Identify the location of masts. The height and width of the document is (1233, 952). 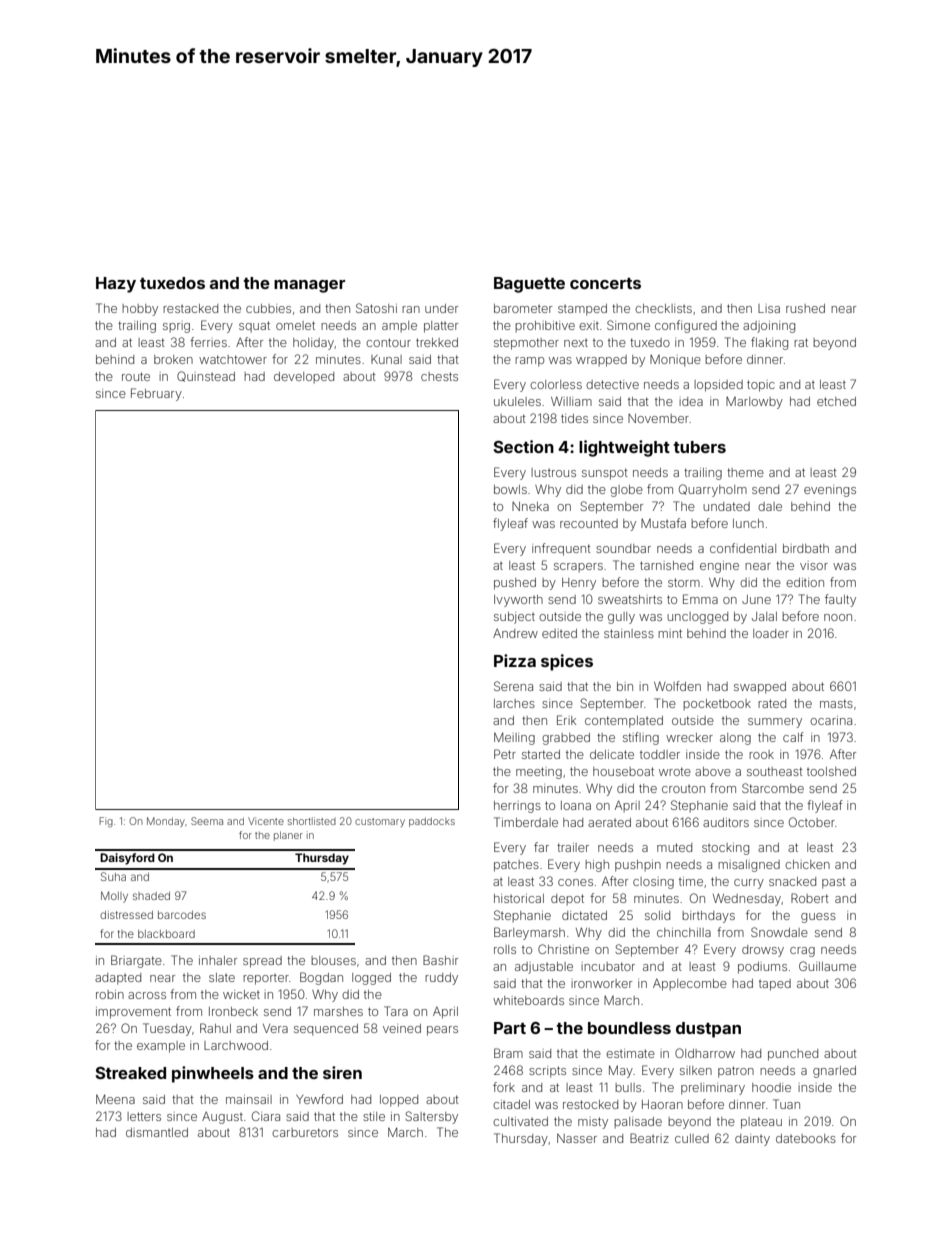
(836, 703).
